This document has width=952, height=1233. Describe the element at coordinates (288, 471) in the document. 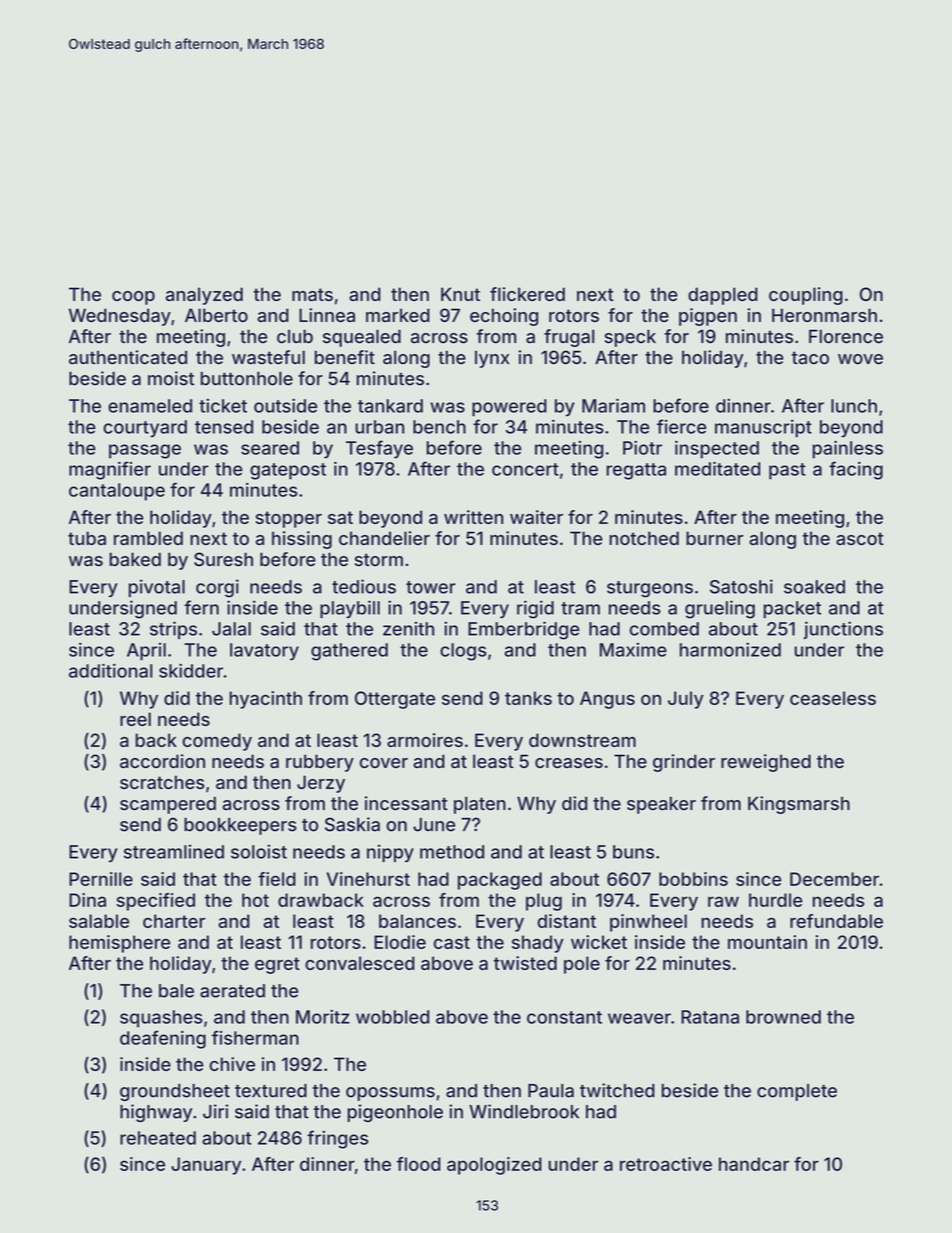

I see `gatepost` at that location.
